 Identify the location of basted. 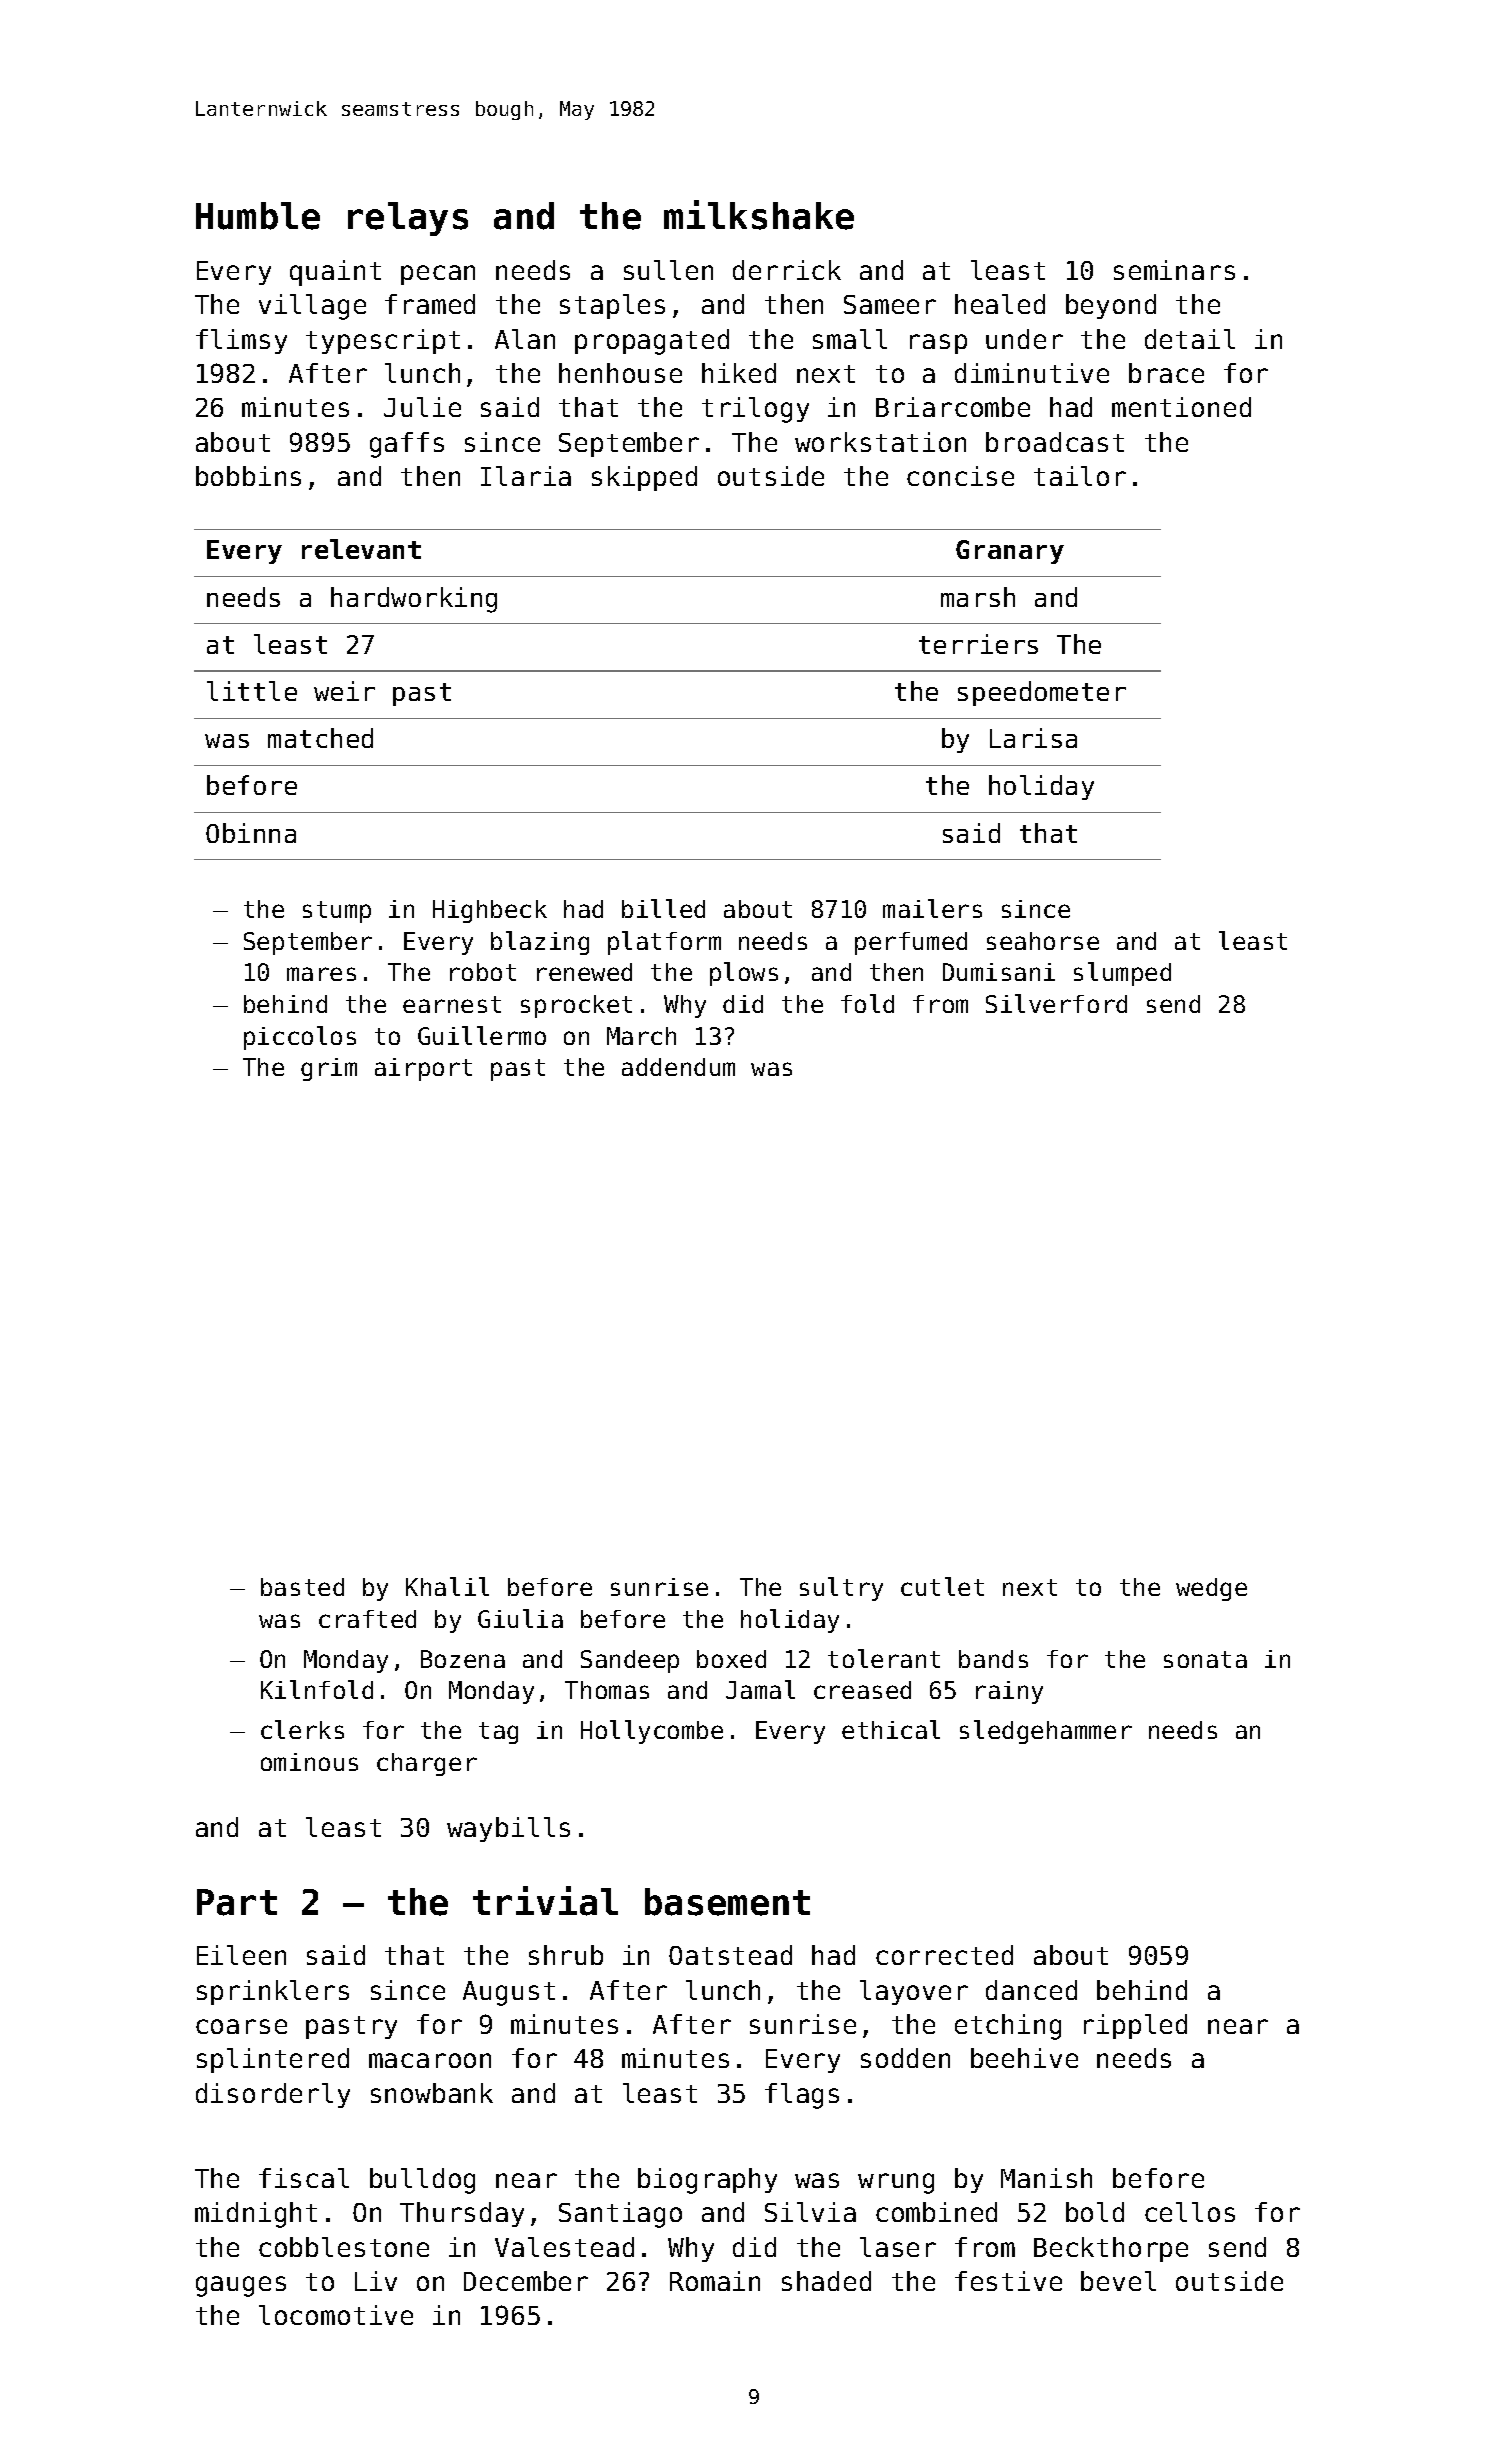
(302, 1587).
